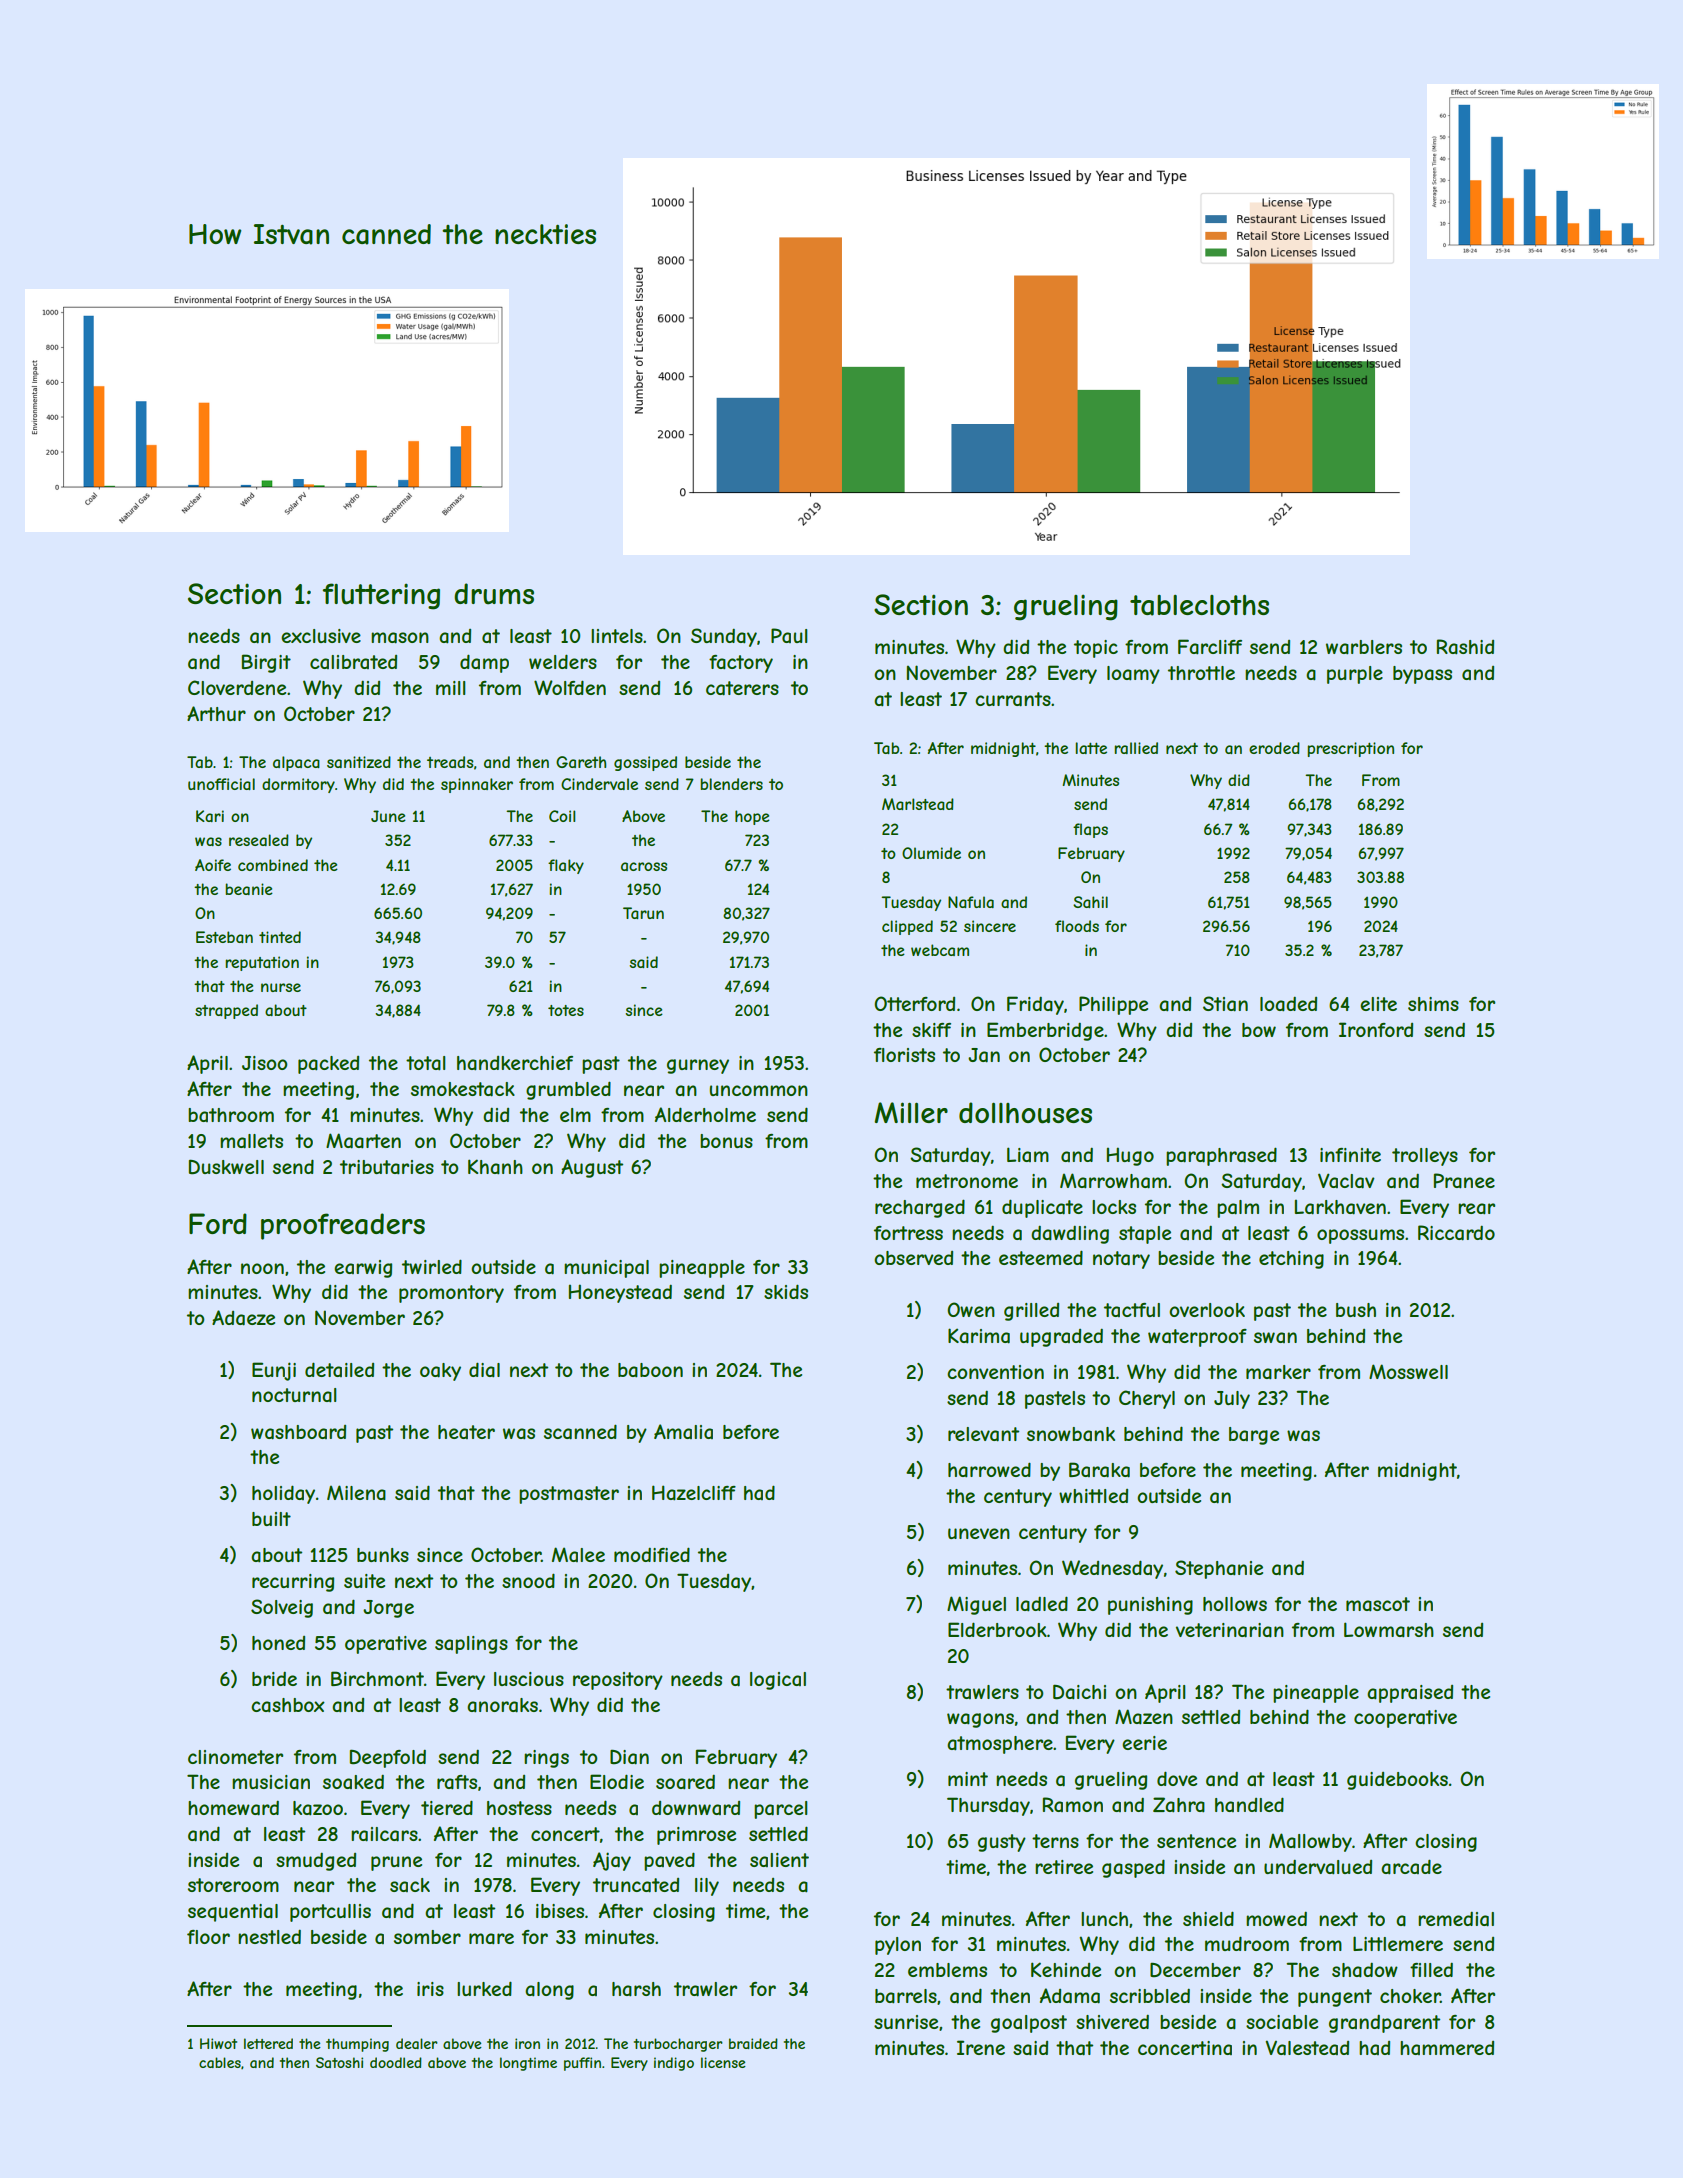  Describe the element at coordinates (789, 635) in the screenshot. I see `Paul` at that location.
